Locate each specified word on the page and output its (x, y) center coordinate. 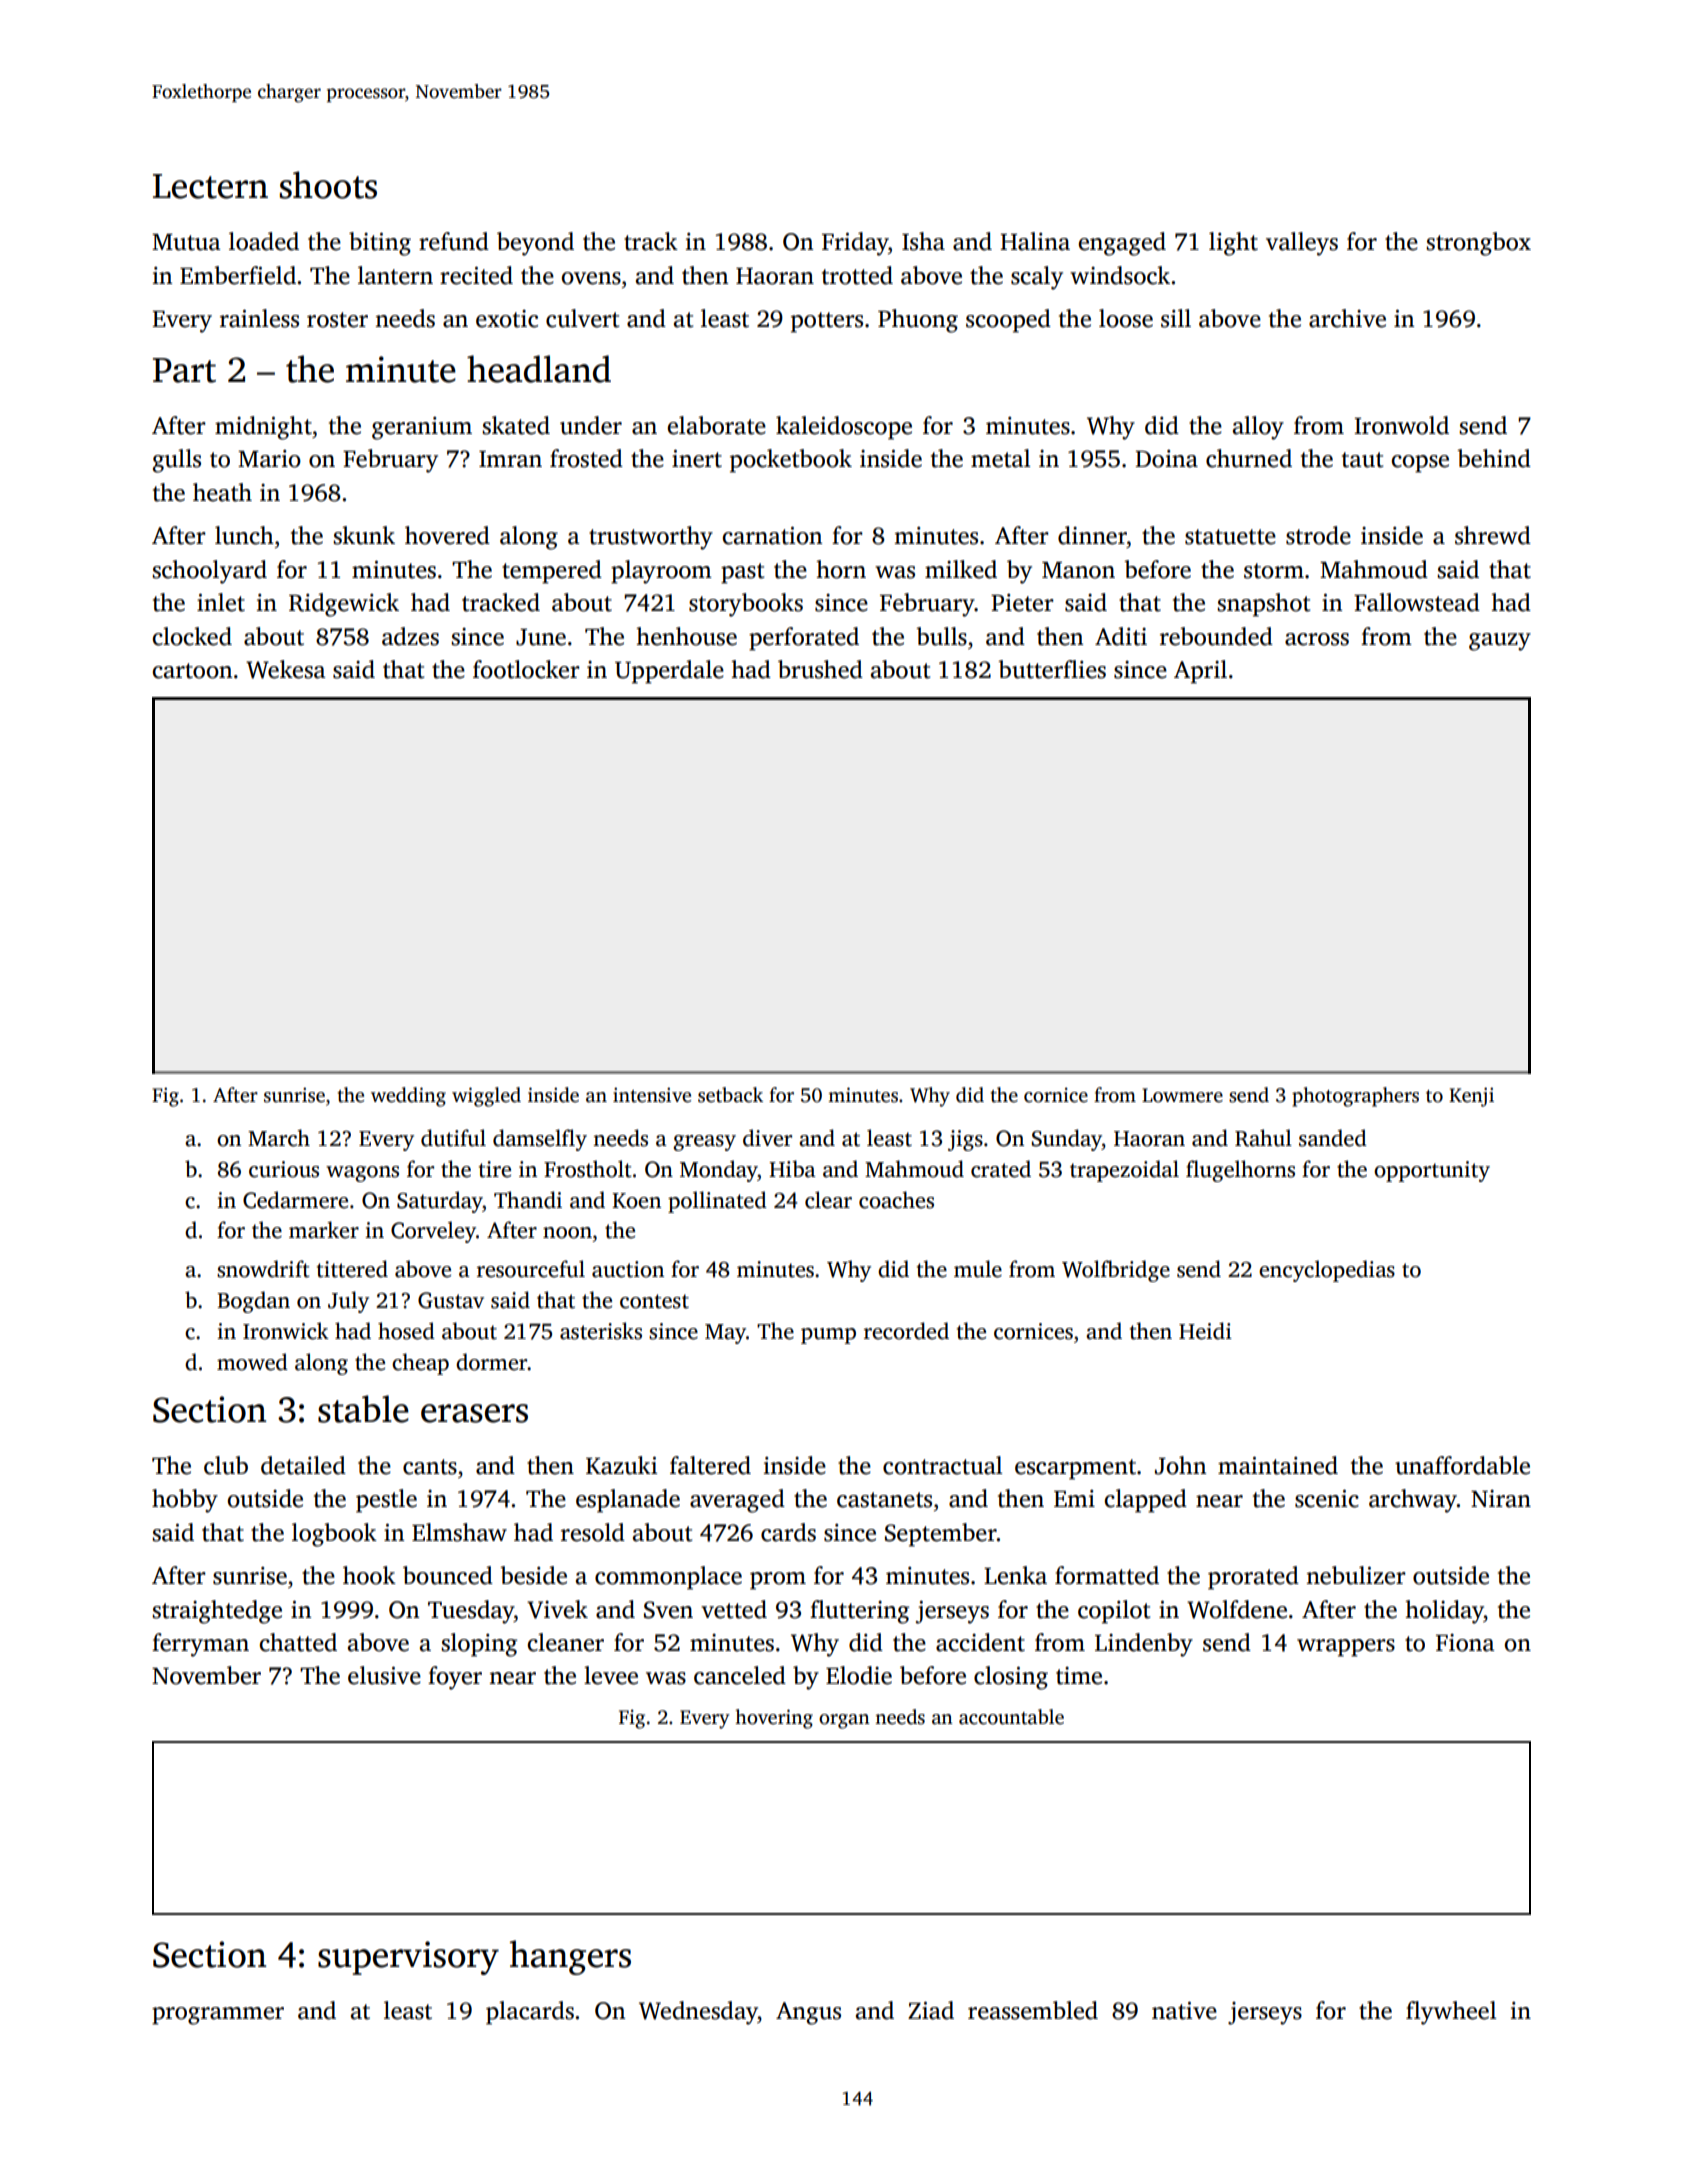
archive (1347, 318)
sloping (479, 1645)
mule (978, 1269)
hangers (570, 1957)
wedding (408, 1097)
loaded (264, 241)
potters (827, 322)
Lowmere (1182, 1095)
